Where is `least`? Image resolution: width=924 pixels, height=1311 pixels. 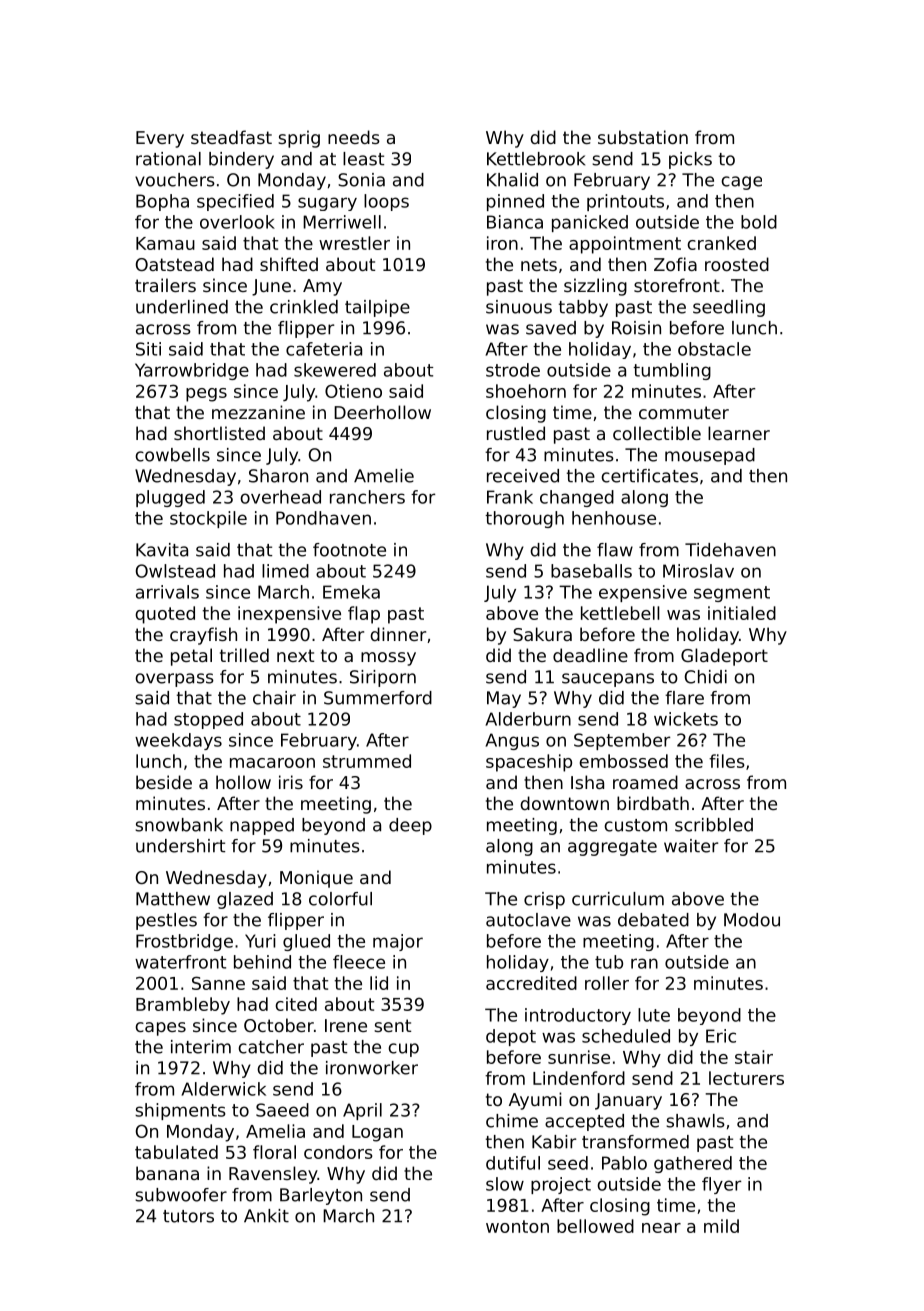 least is located at coordinates (363, 159).
